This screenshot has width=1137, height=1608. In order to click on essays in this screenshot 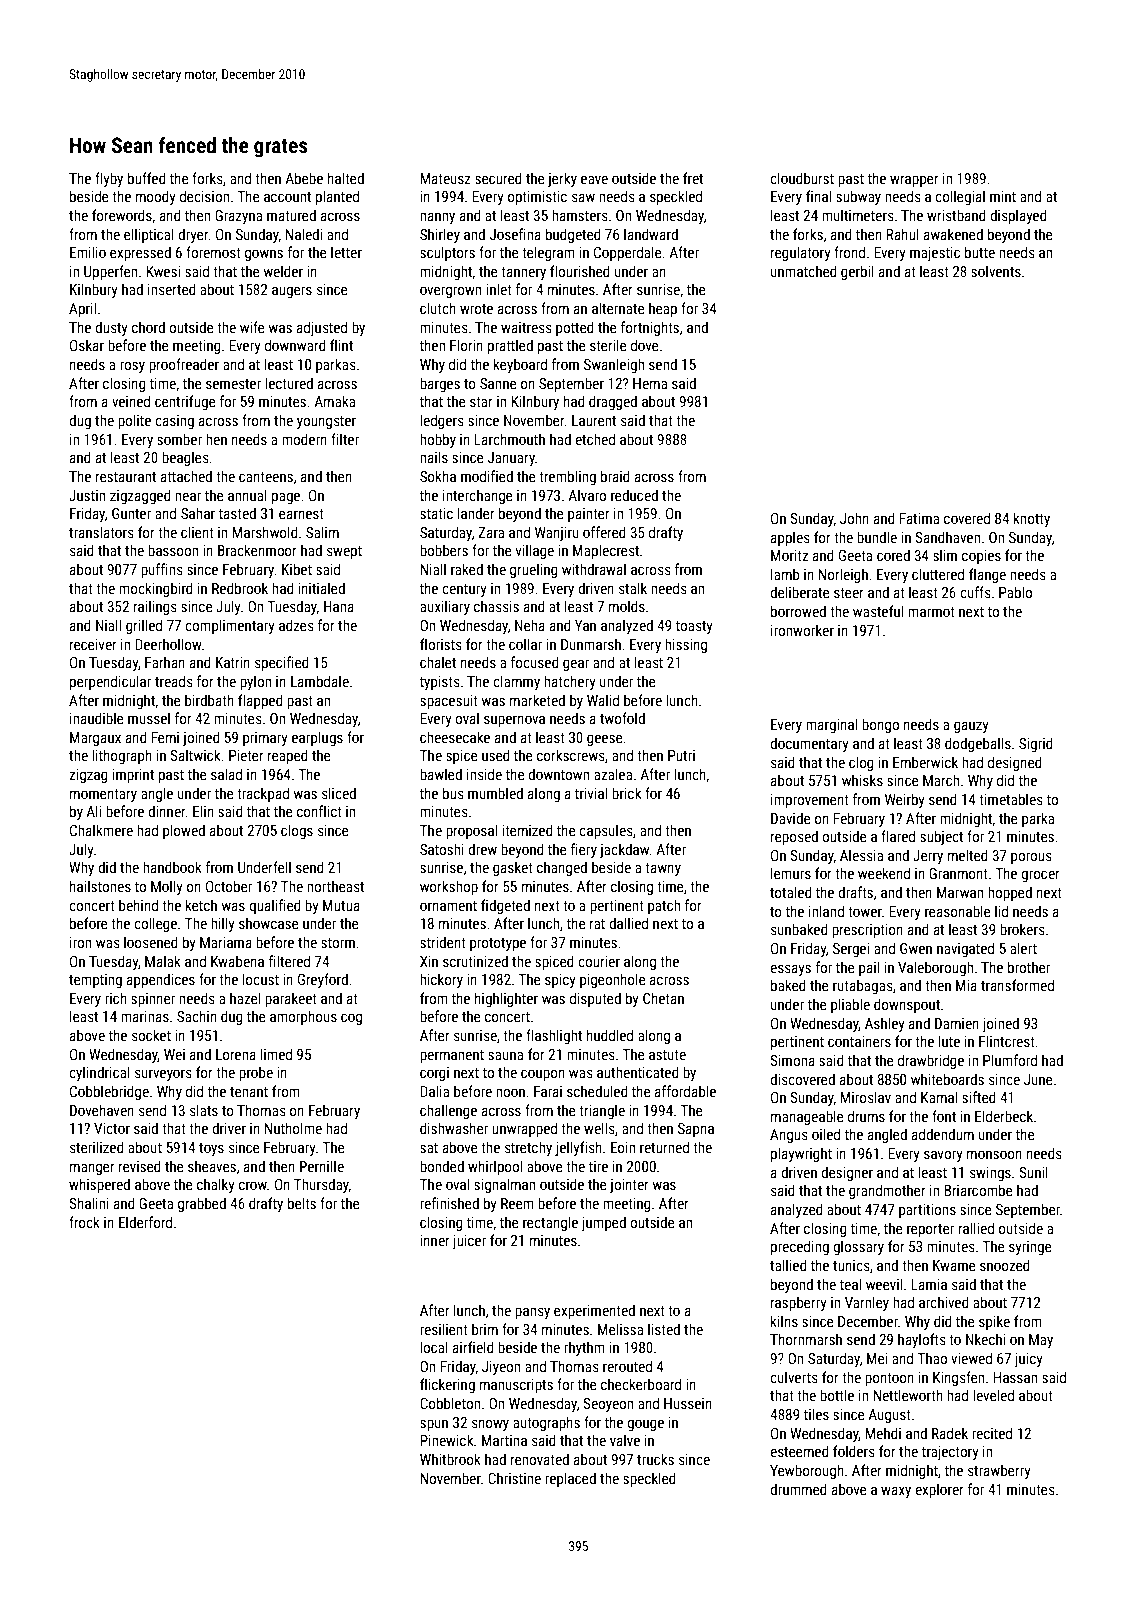, I will do `click(790, 970)`.
